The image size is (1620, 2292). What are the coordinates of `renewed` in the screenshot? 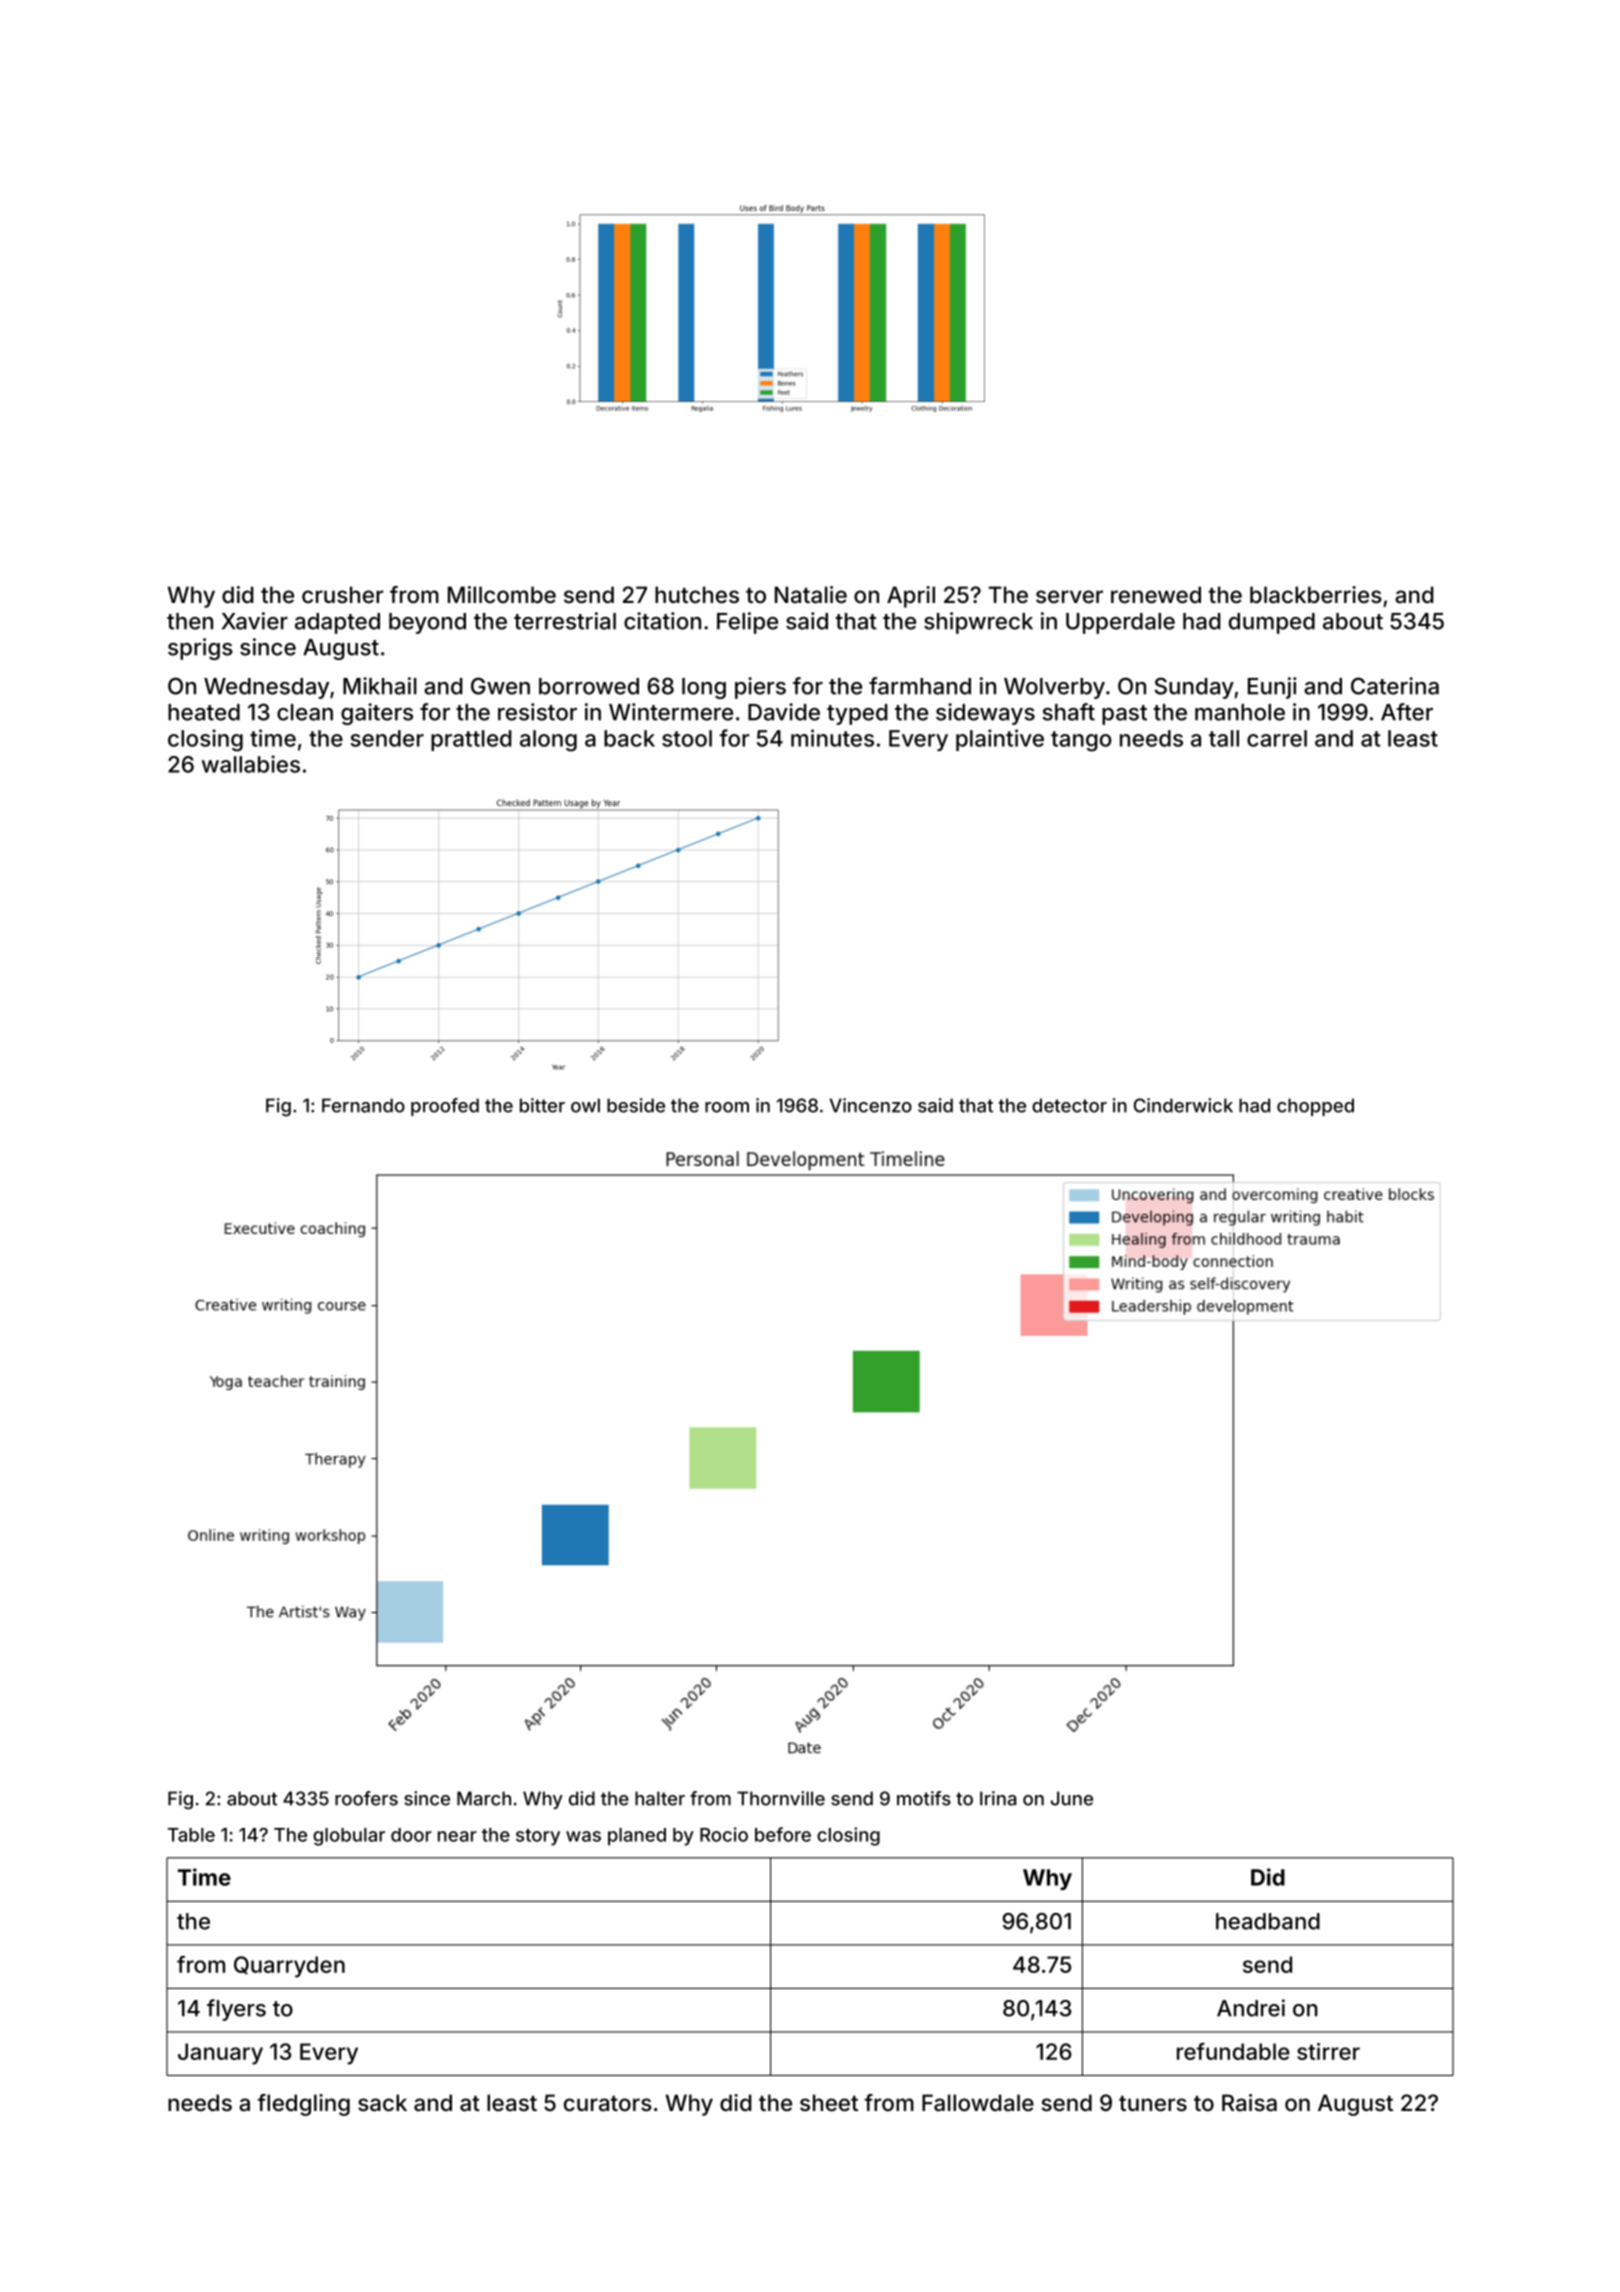 It's located at (1156, 594).
